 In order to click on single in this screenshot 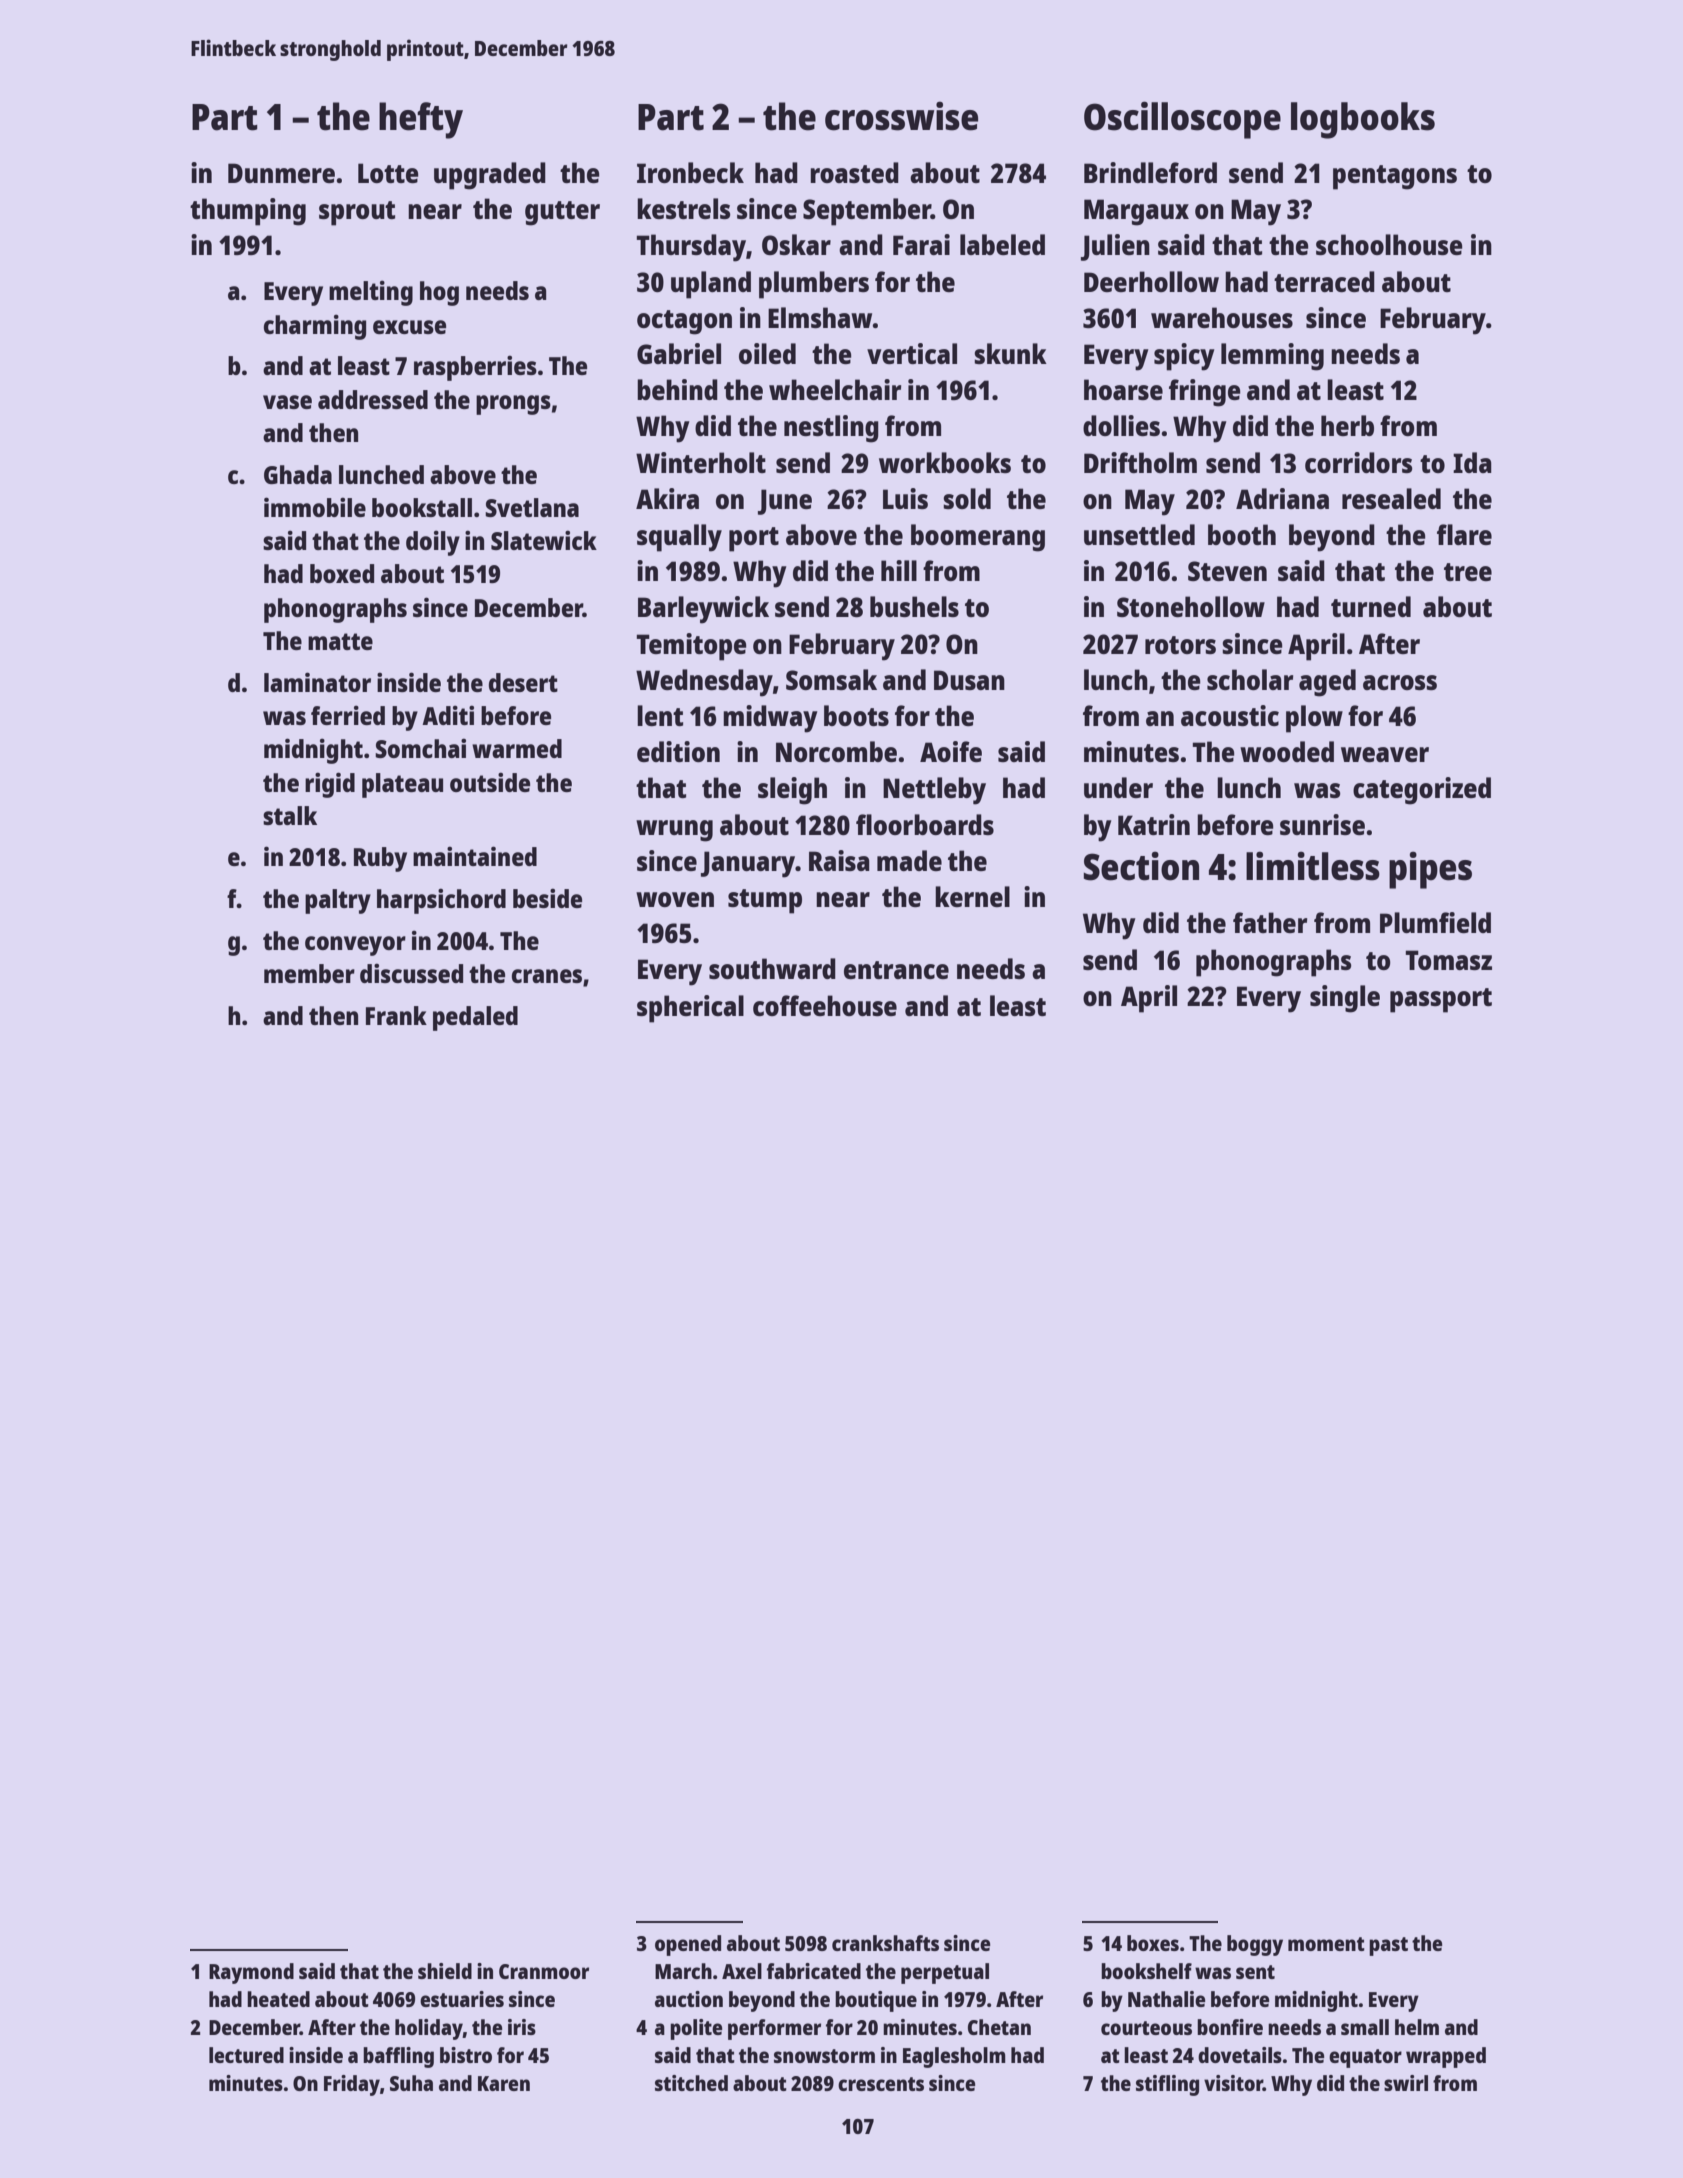, I will do `click(1345, 999)`.
